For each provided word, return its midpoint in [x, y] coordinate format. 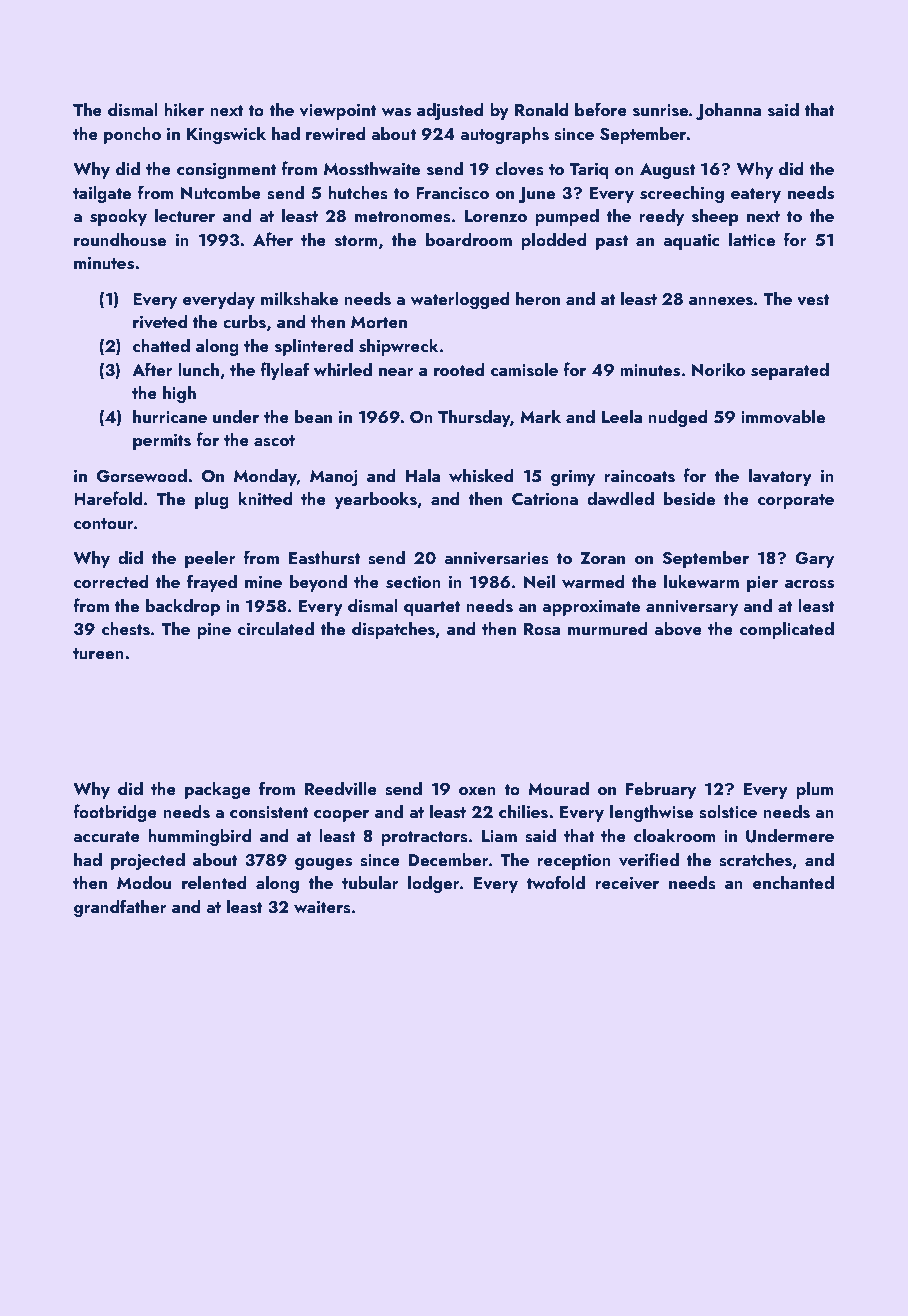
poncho [132, 135]
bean [313, 416]
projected [148, 861]
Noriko [718, 369]
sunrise [660, 110]
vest [813, 300]
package [218, 790]
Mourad [558, 788]
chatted [161, 345]
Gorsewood [142, 475]
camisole [524, 369]
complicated [787, 630]
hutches [358, 192]
